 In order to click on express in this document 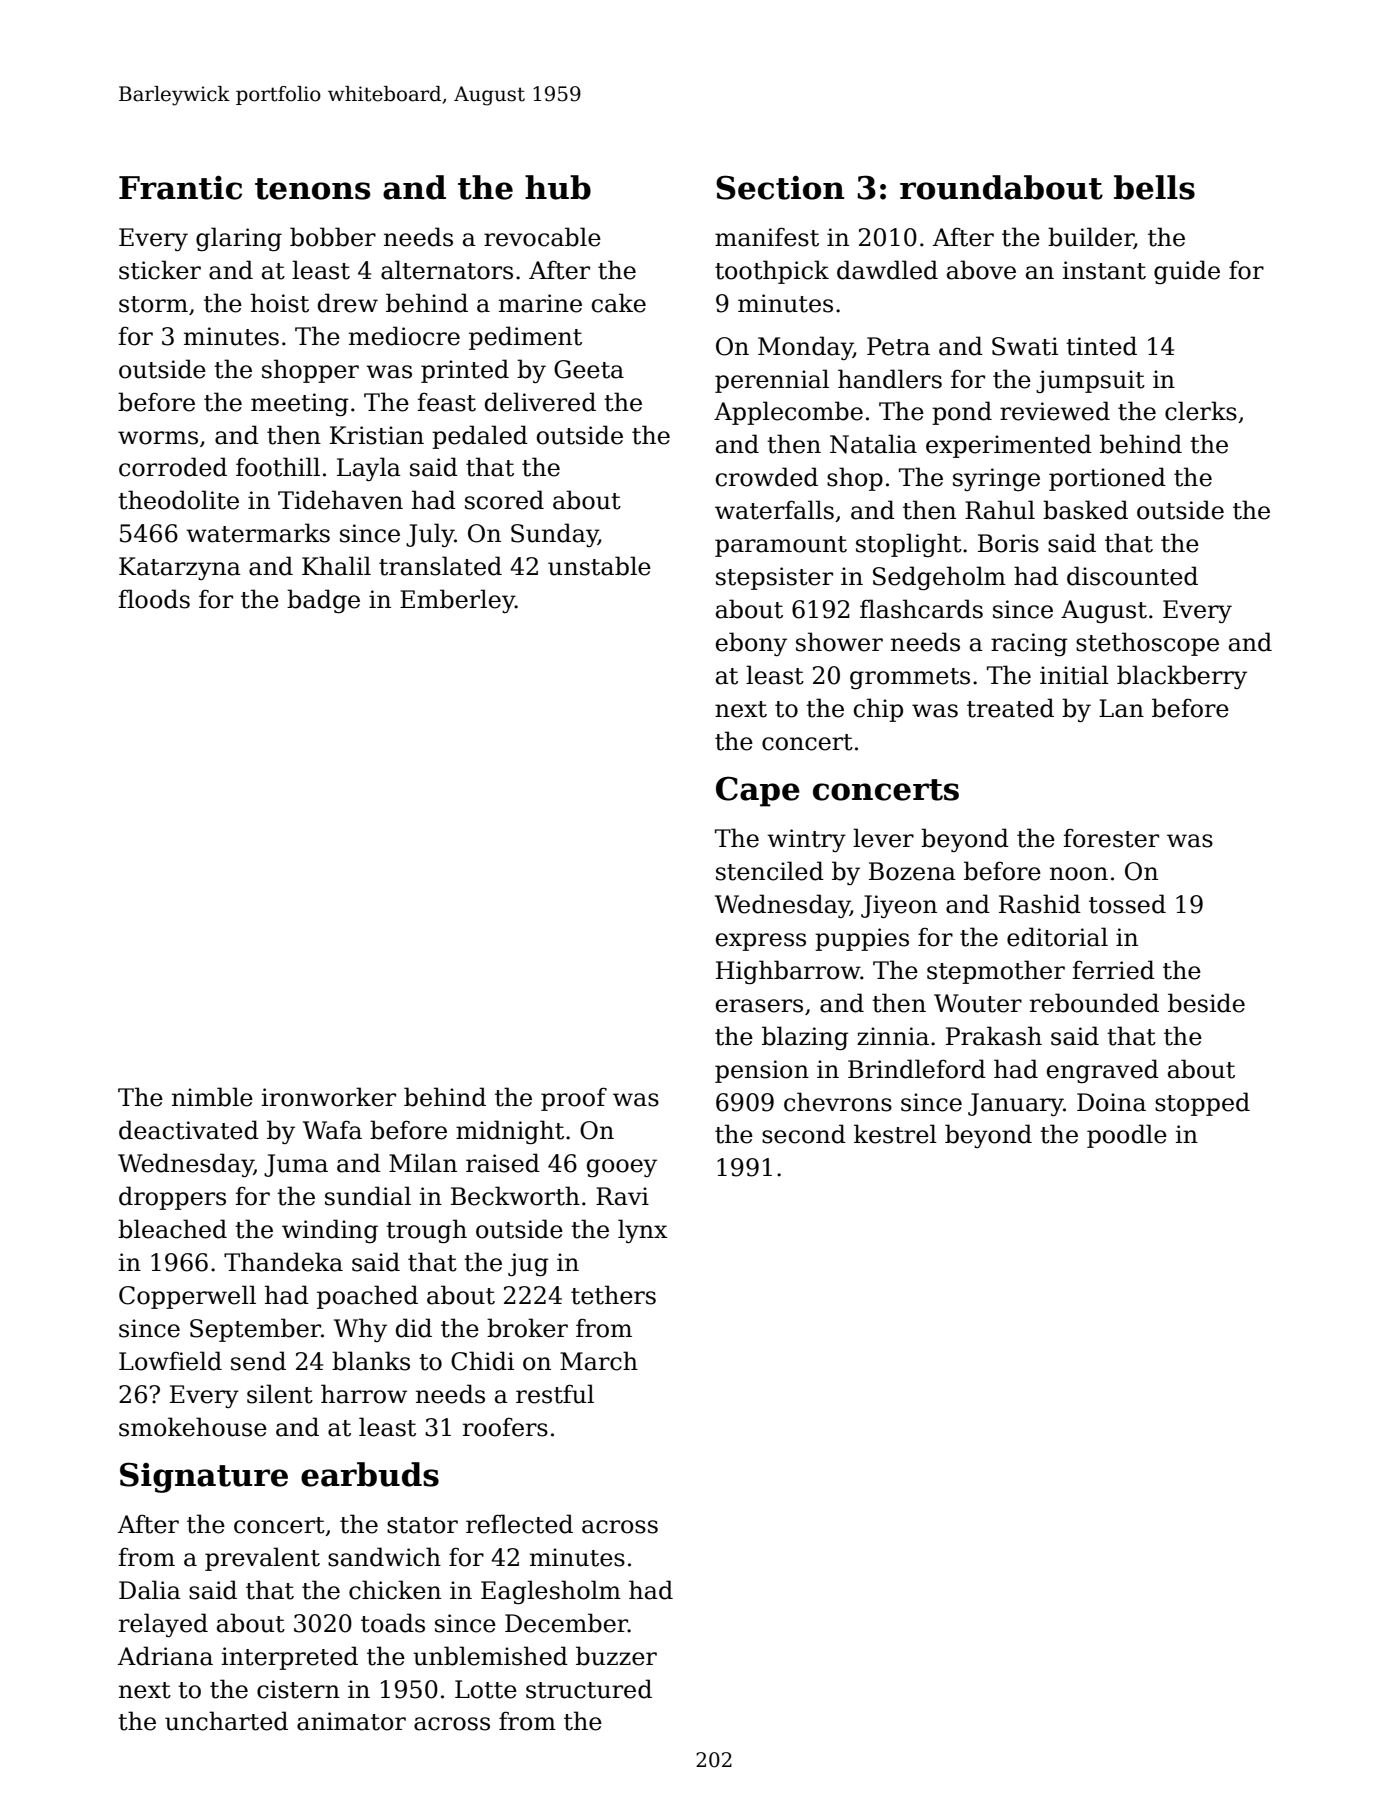, I will do `click(761, 942)`.
